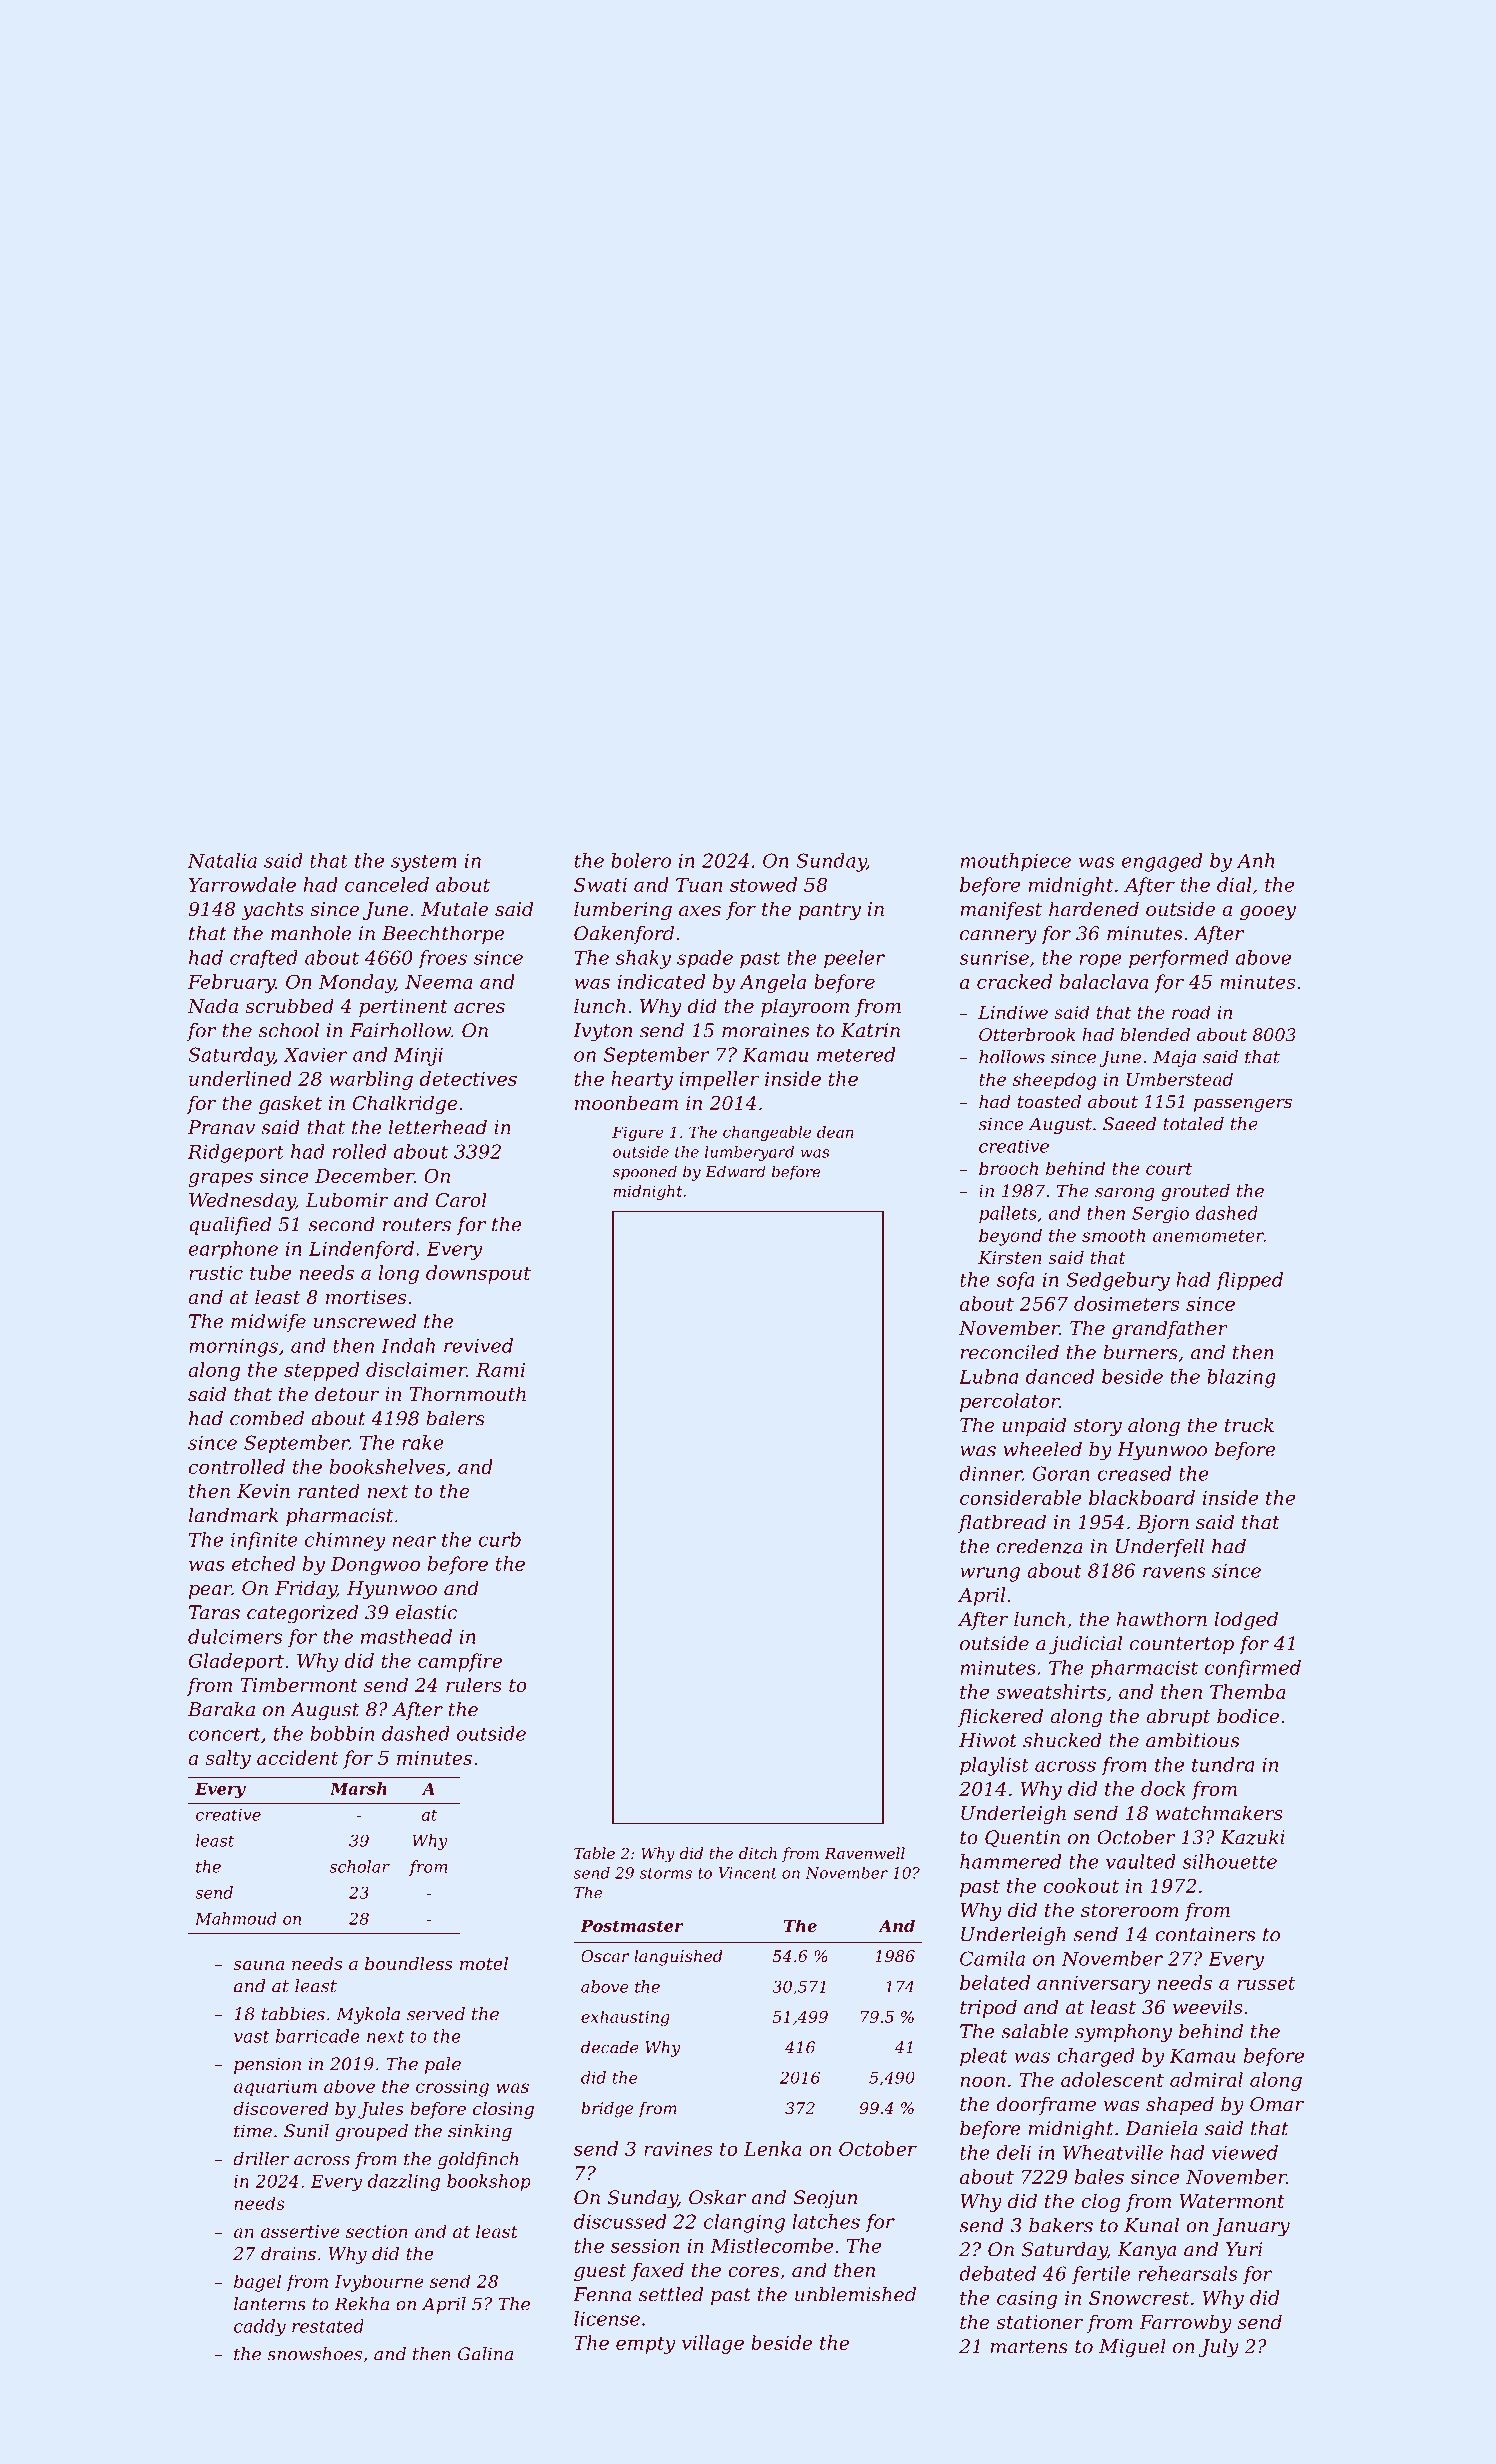  Describe the element at coordinates (297, 1757) in the screenshot. I see `accident` at that location.
